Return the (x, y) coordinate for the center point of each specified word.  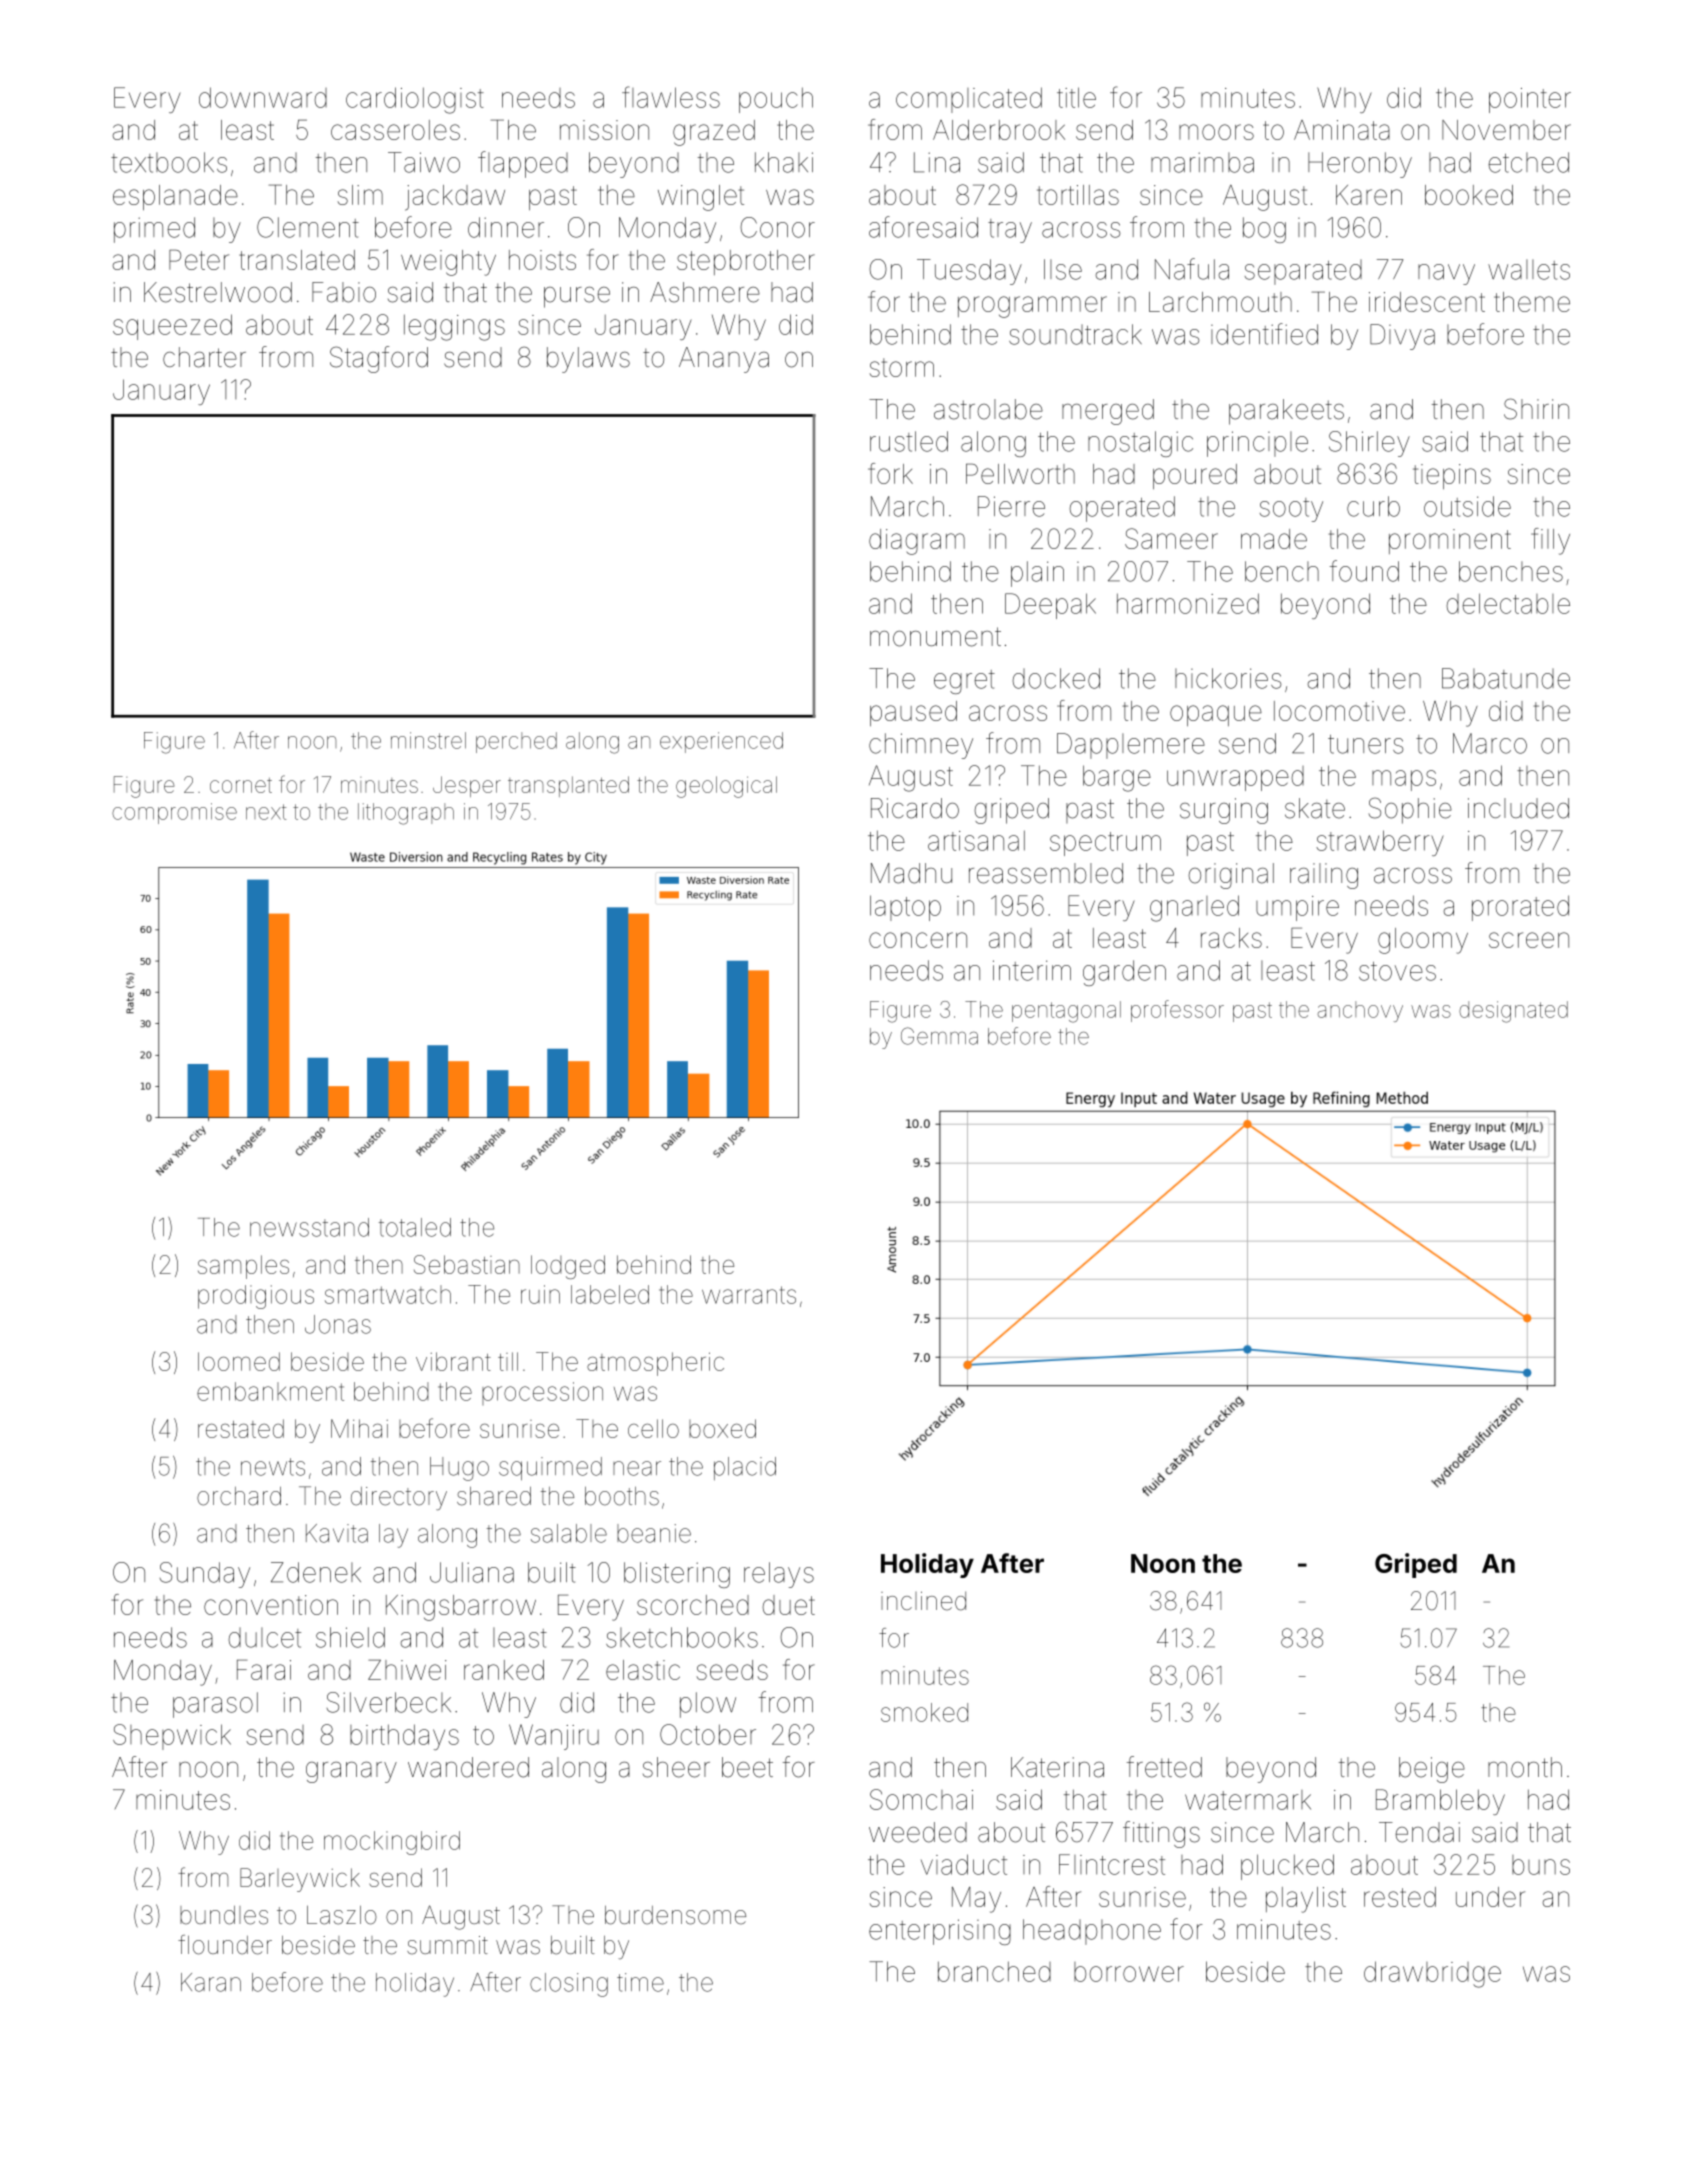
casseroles (395, 130)
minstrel (428, 740)
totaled (415, 1227)
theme (1532, 302)
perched (516, 742)
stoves (1397, 971)
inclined (923, 1601)
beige (1432, 1770)
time (640, 1982)
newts (273, 1467)
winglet (701, 198)
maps (1404, 780)
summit (447, 1945)
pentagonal (1066, 1012)
